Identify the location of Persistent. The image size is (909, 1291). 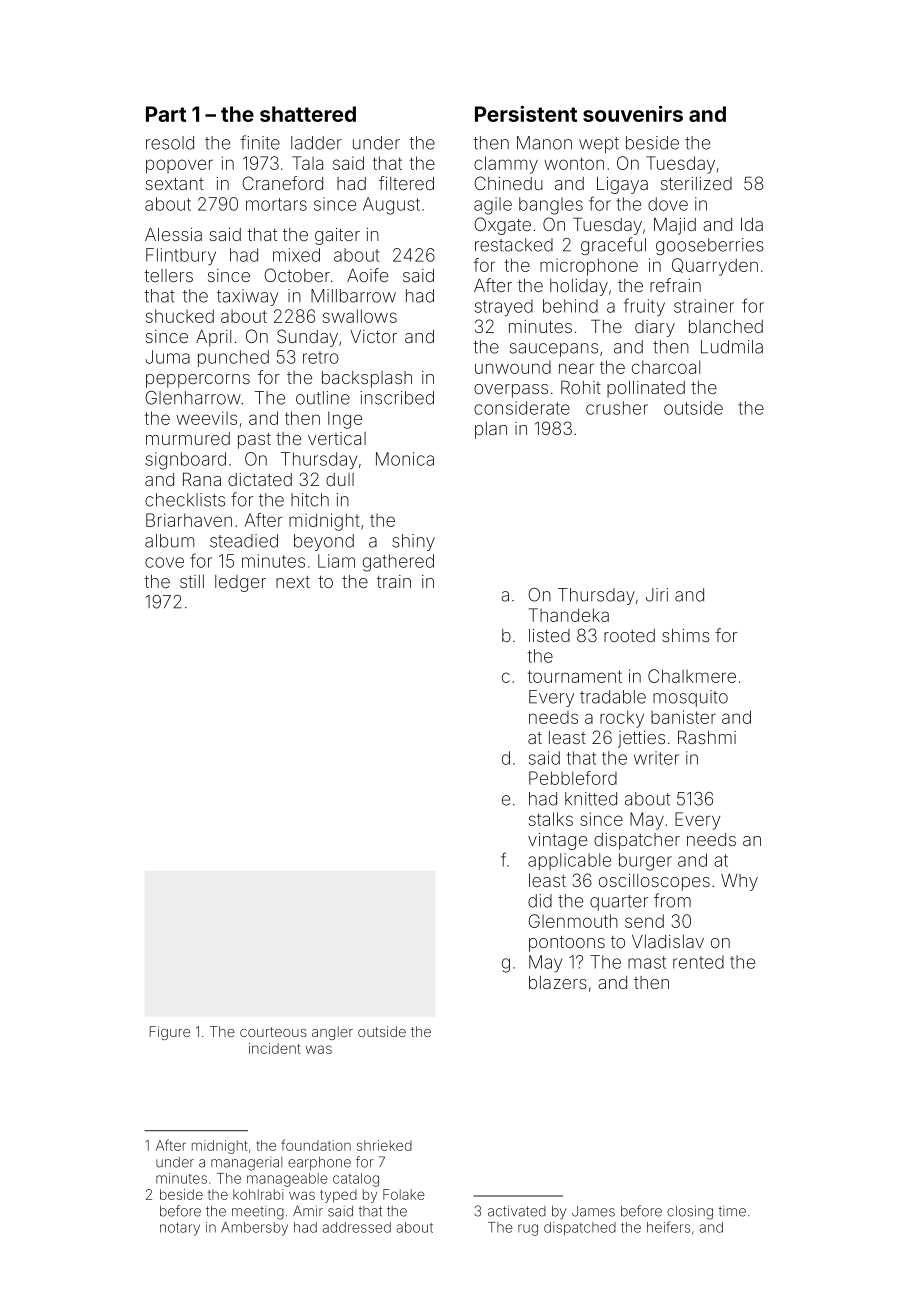
(526, 113).
